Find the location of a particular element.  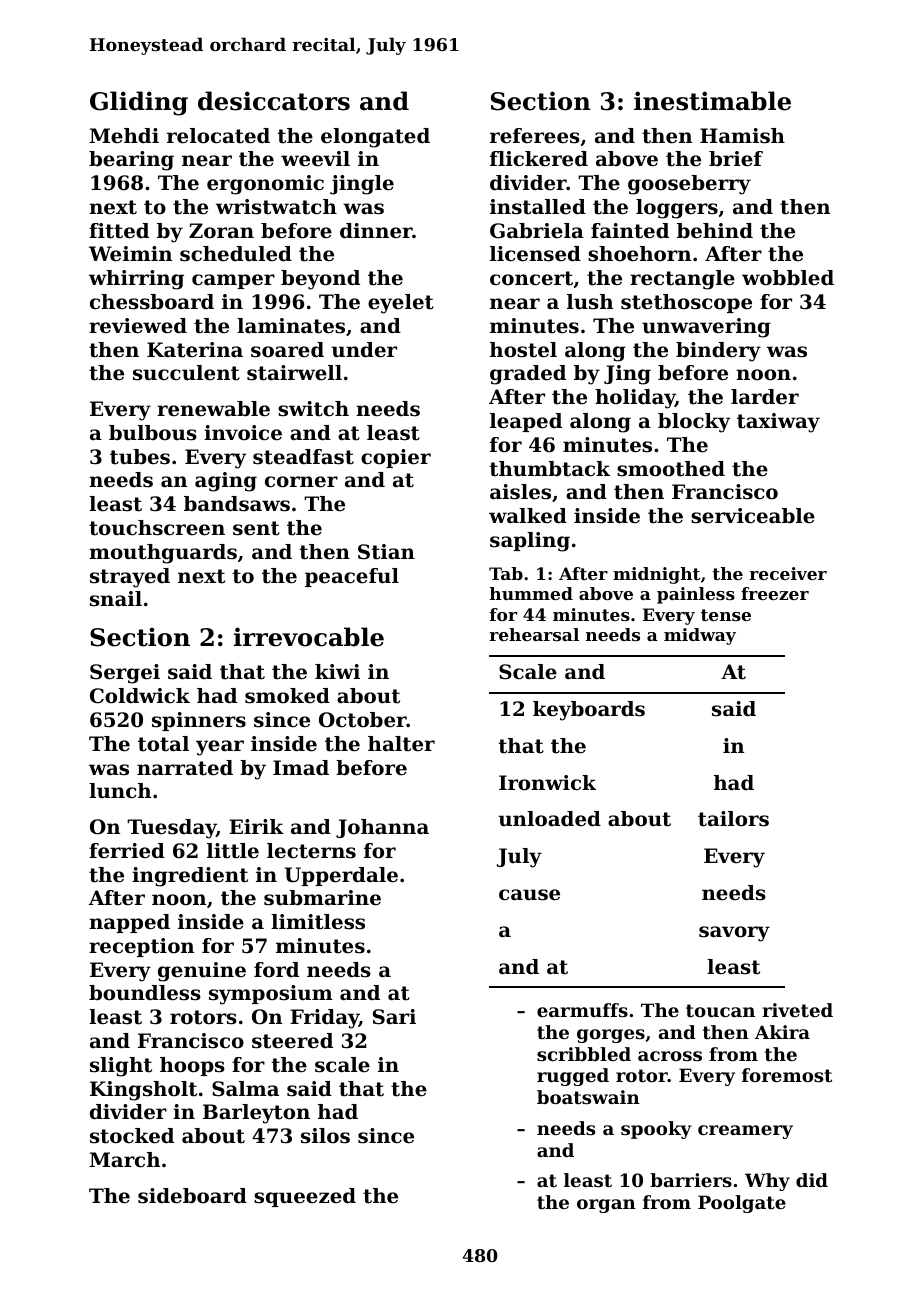

Sari is located at coordinates (394, 1017).
